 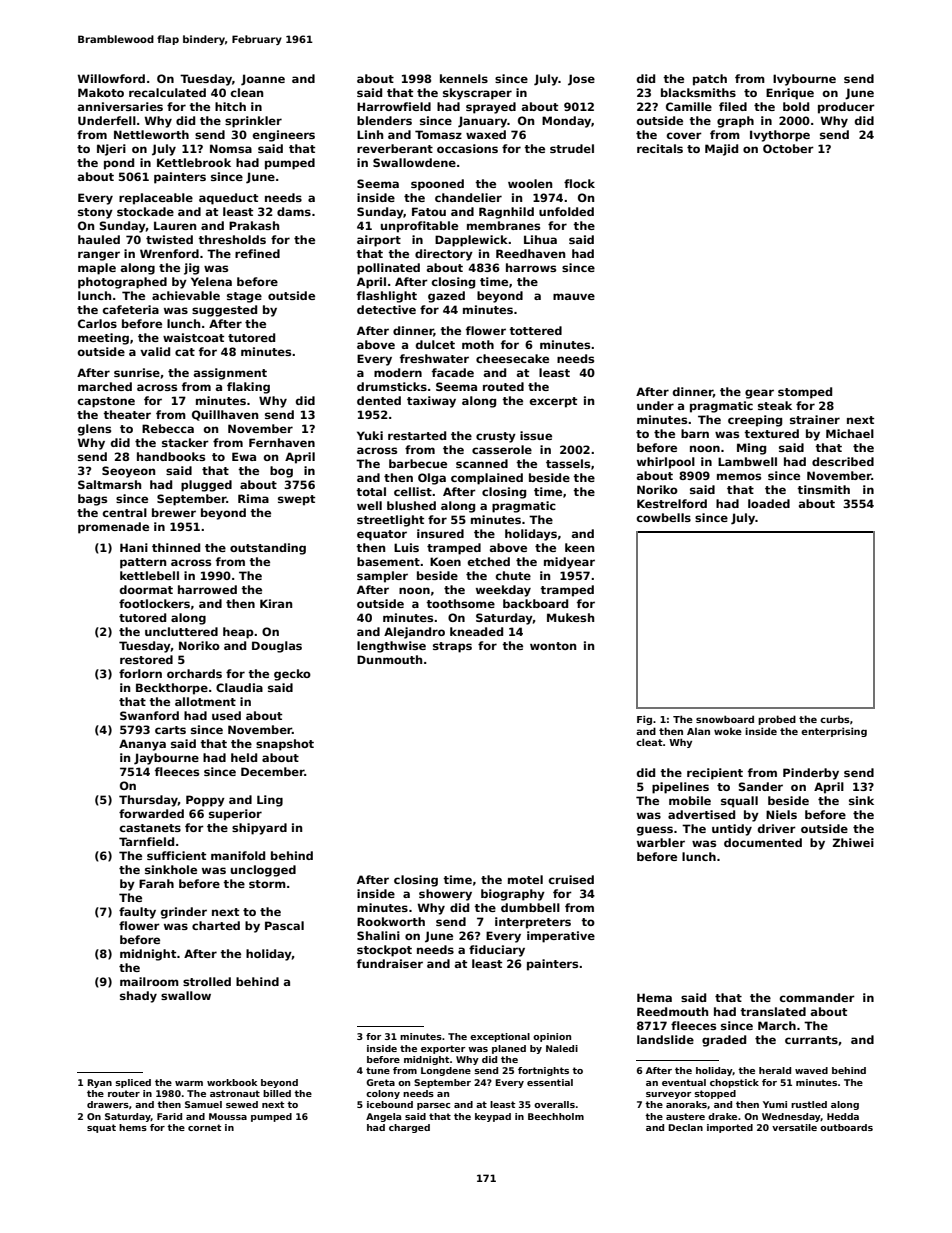 What do you see at coordinates (715, 774) in the screenshot?
I see `recipient` at bounding box center [715, 774].
